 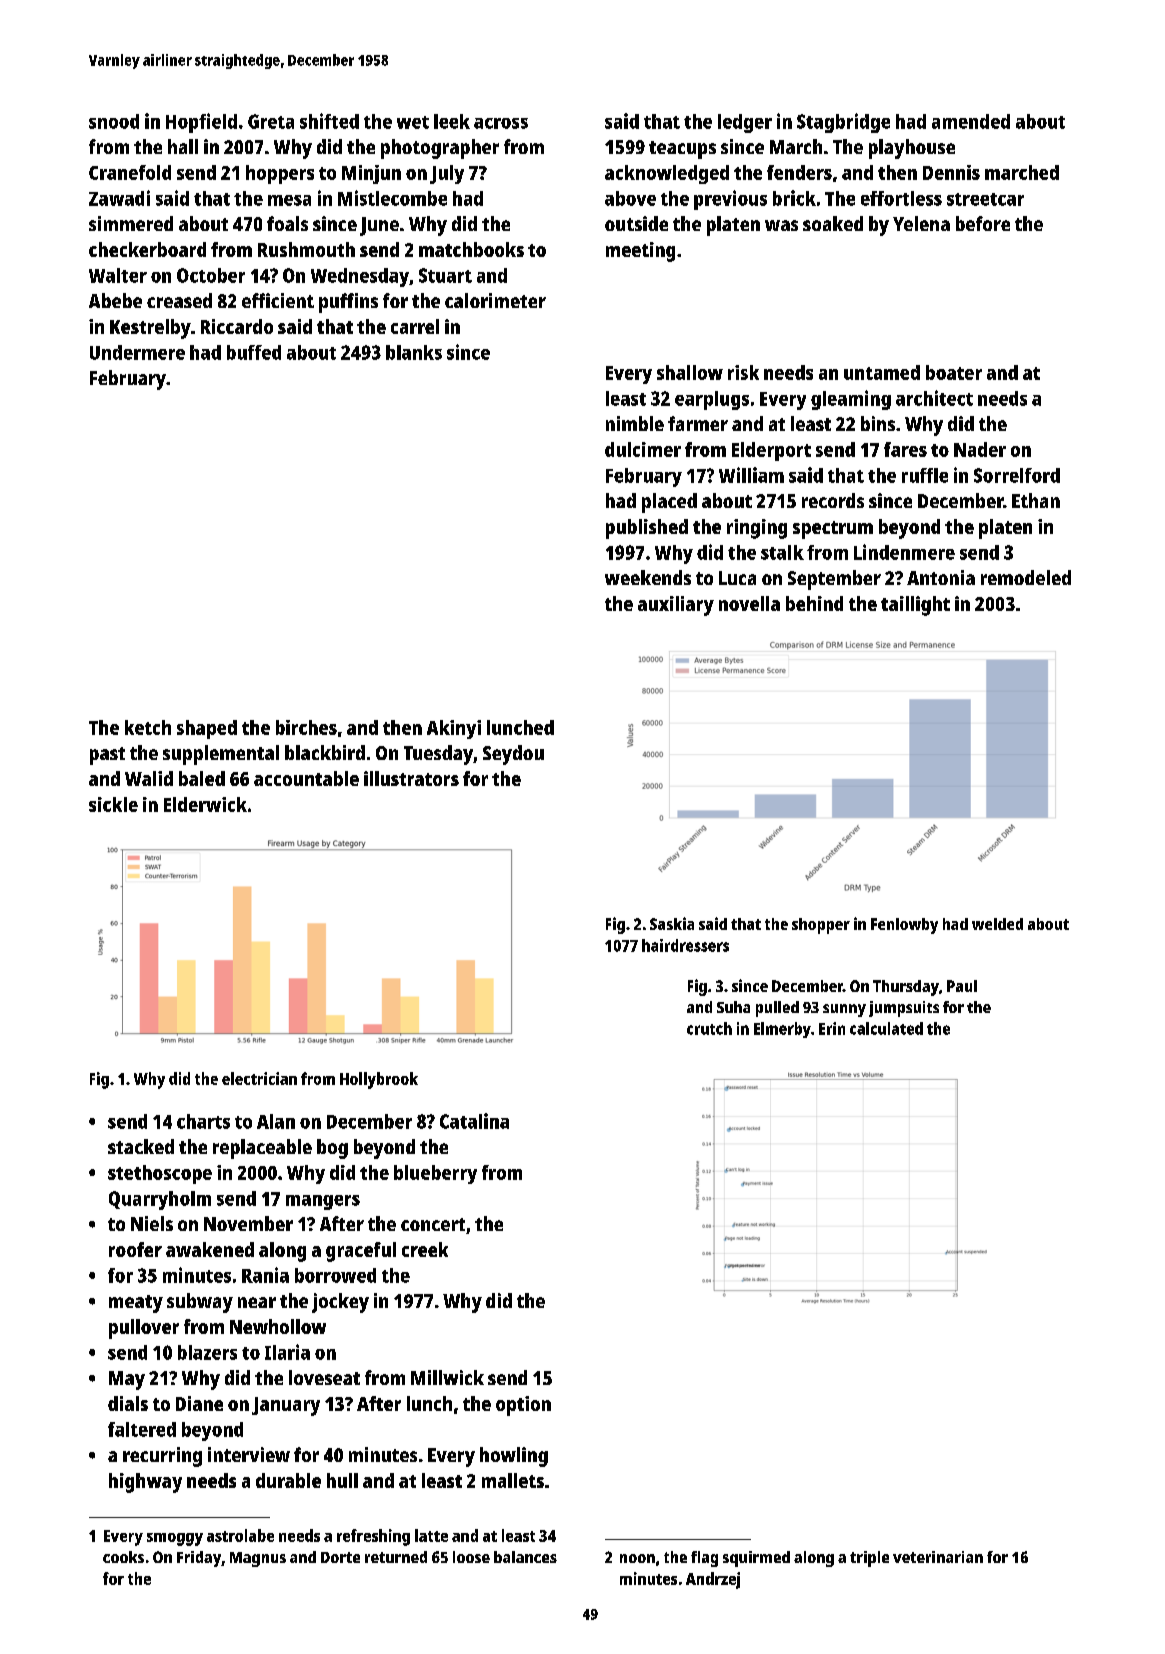 I want to click on Seydou, so click(x=513, y=755).
